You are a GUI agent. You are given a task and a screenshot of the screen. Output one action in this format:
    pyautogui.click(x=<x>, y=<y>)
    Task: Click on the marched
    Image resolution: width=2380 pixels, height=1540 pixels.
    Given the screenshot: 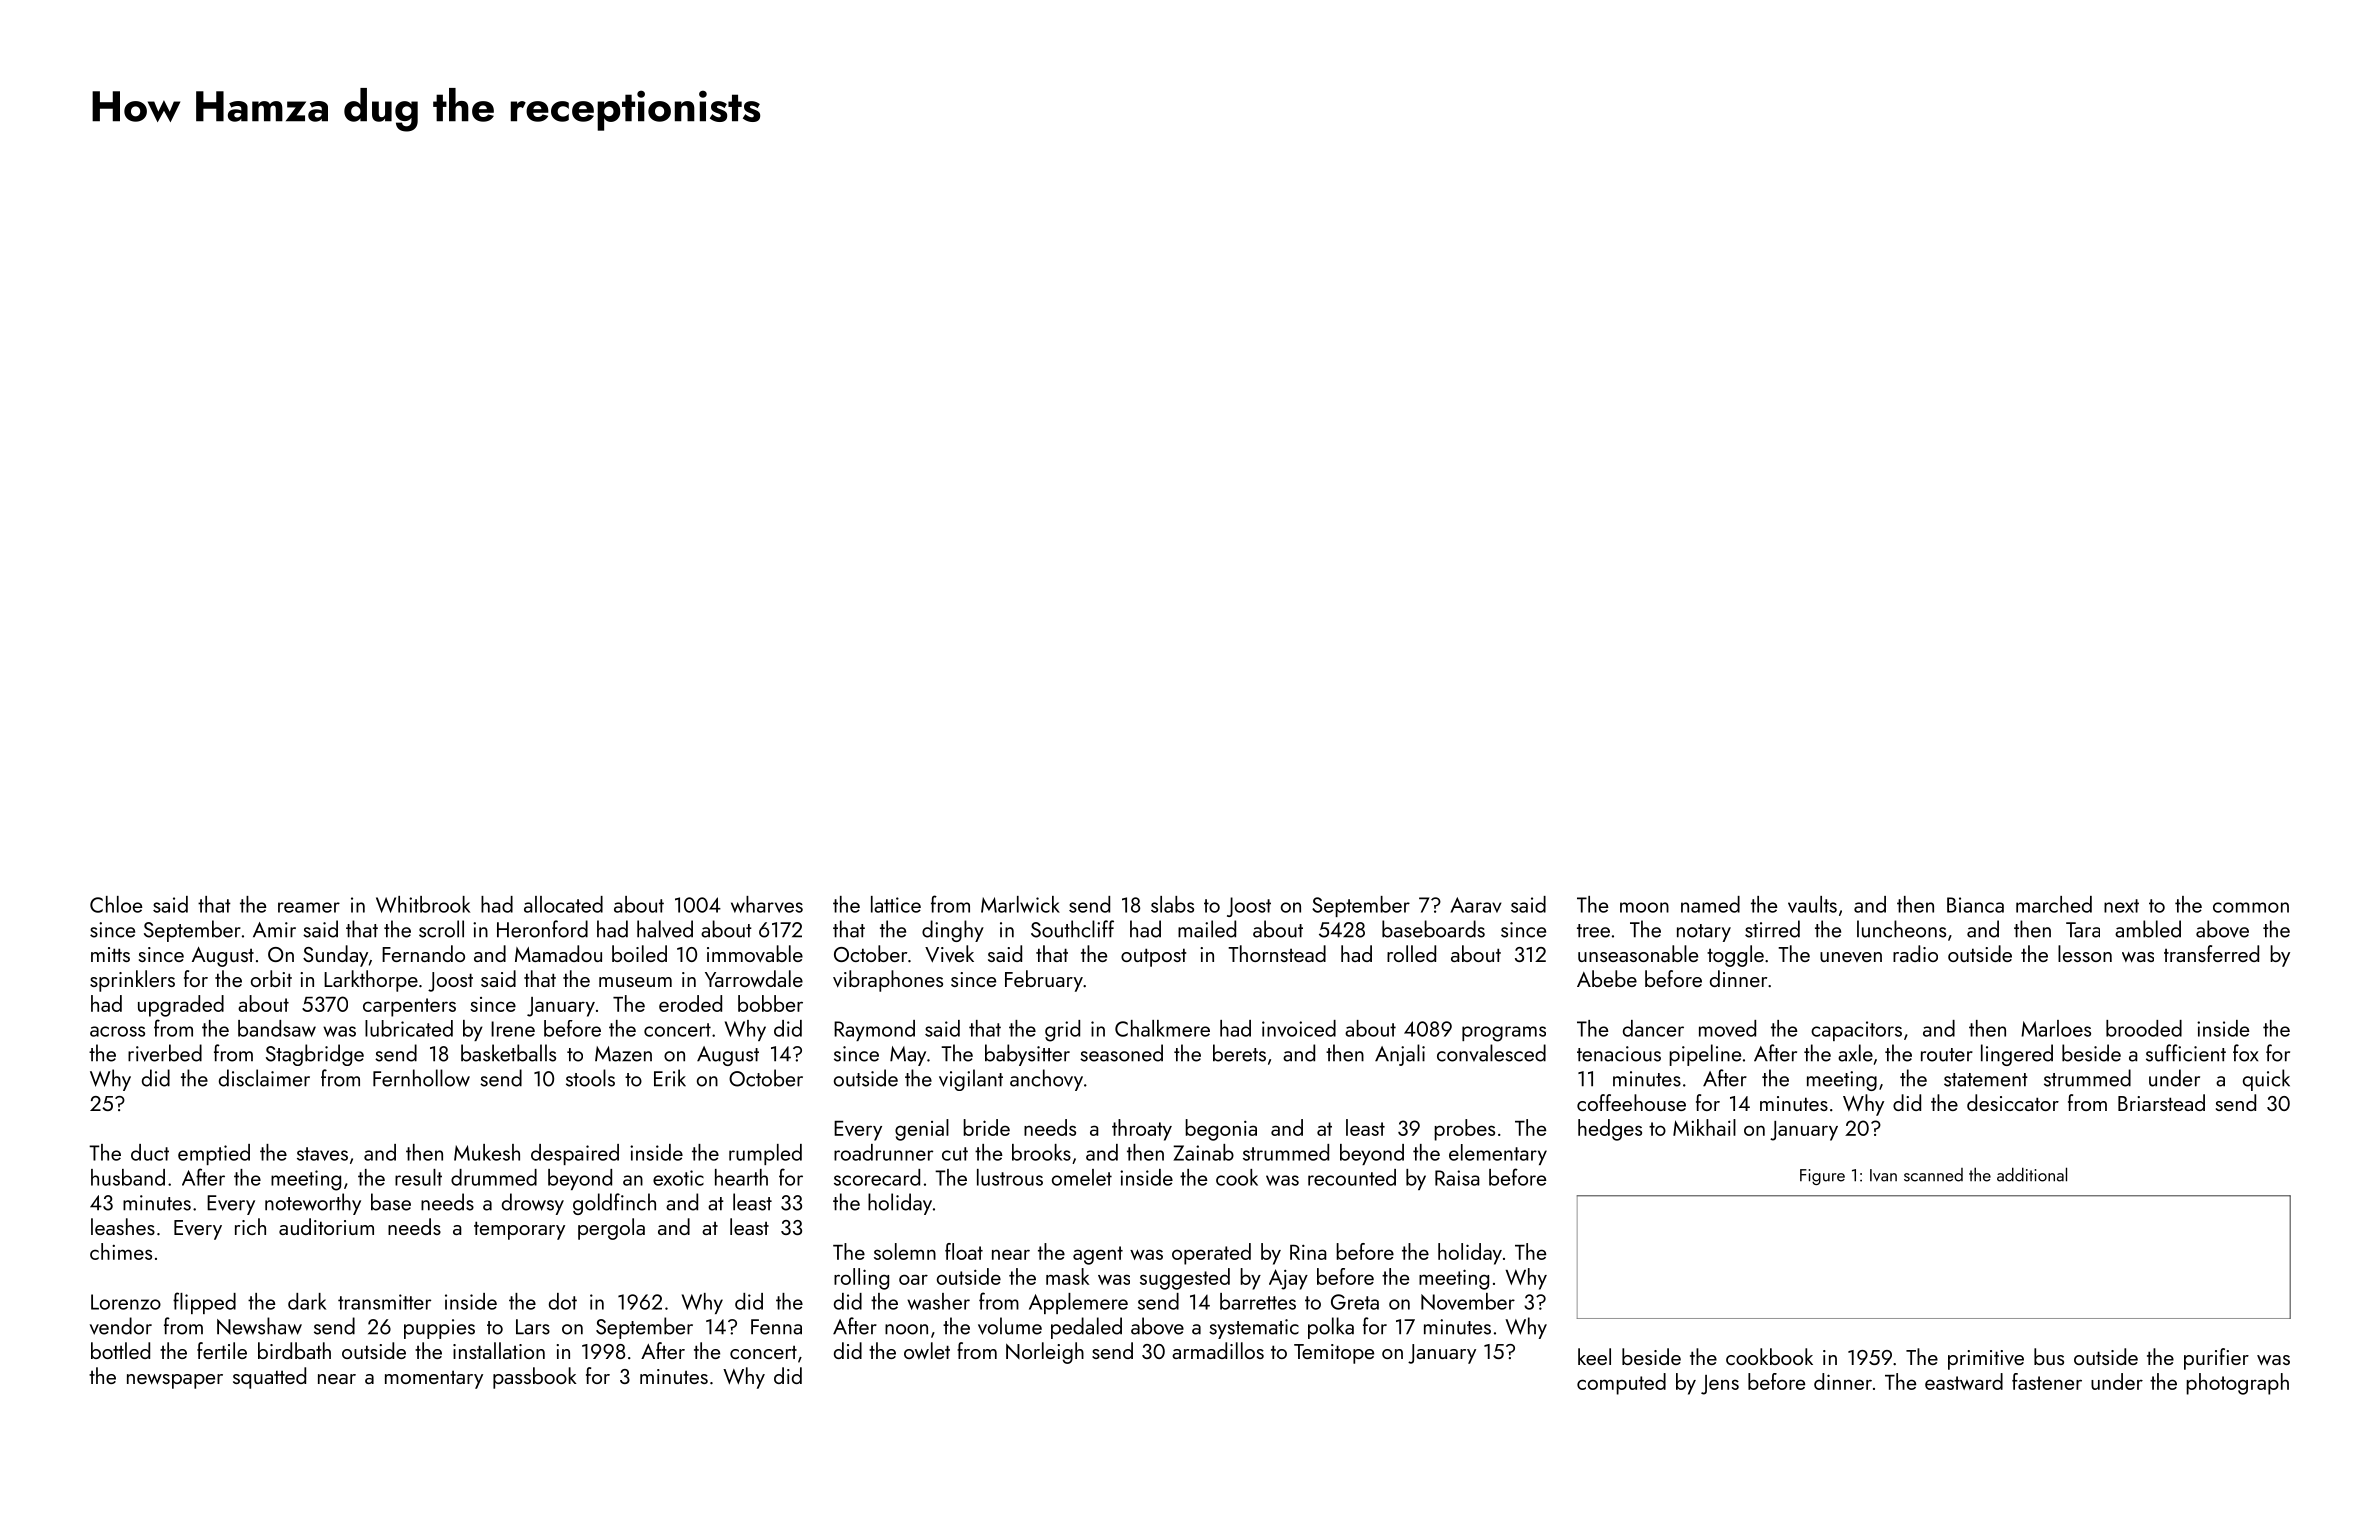 What is the action you would take?
    pyautogui.click(x=2054, y=904)
